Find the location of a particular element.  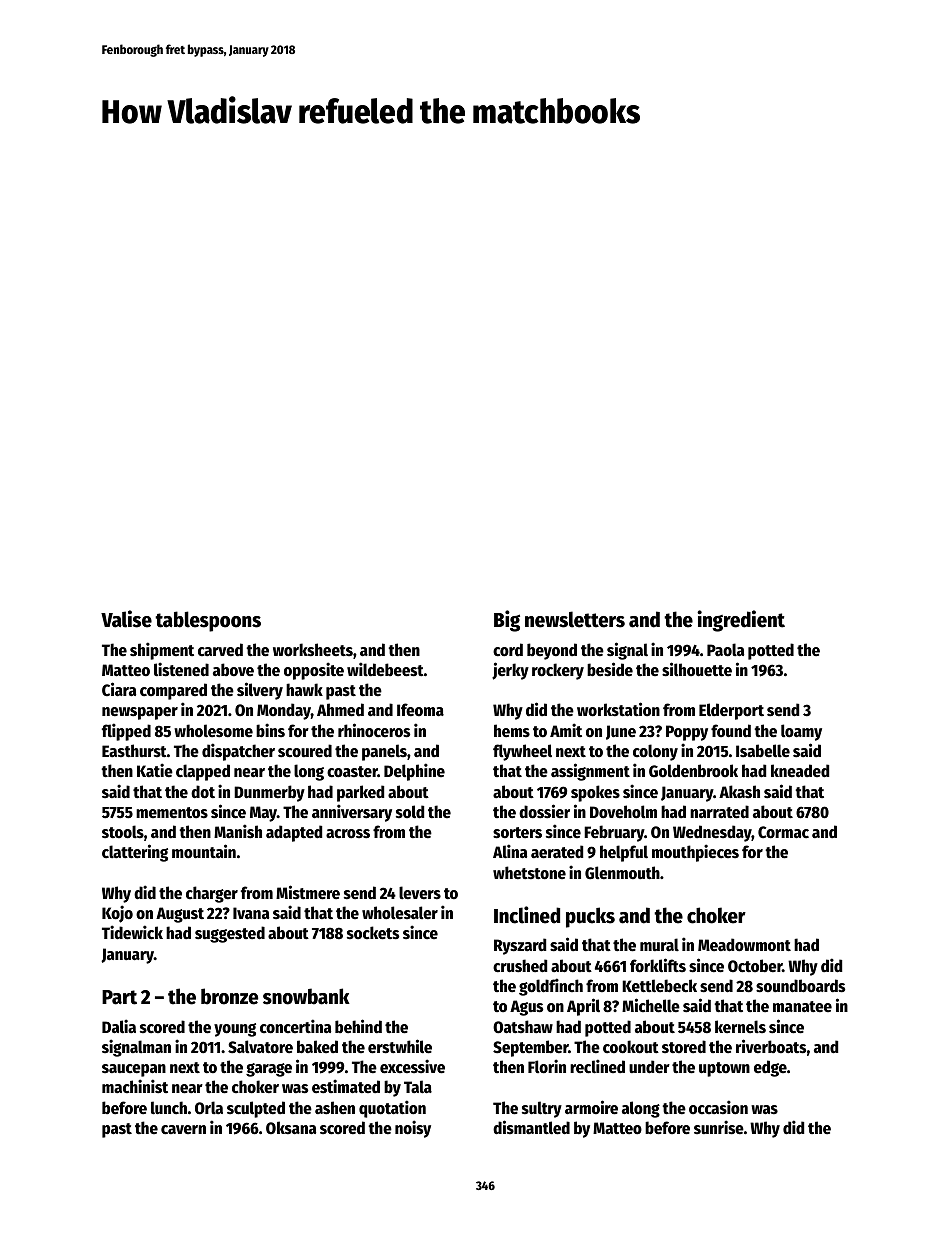

Oatshaw is located at coordinates (523, 1027).
